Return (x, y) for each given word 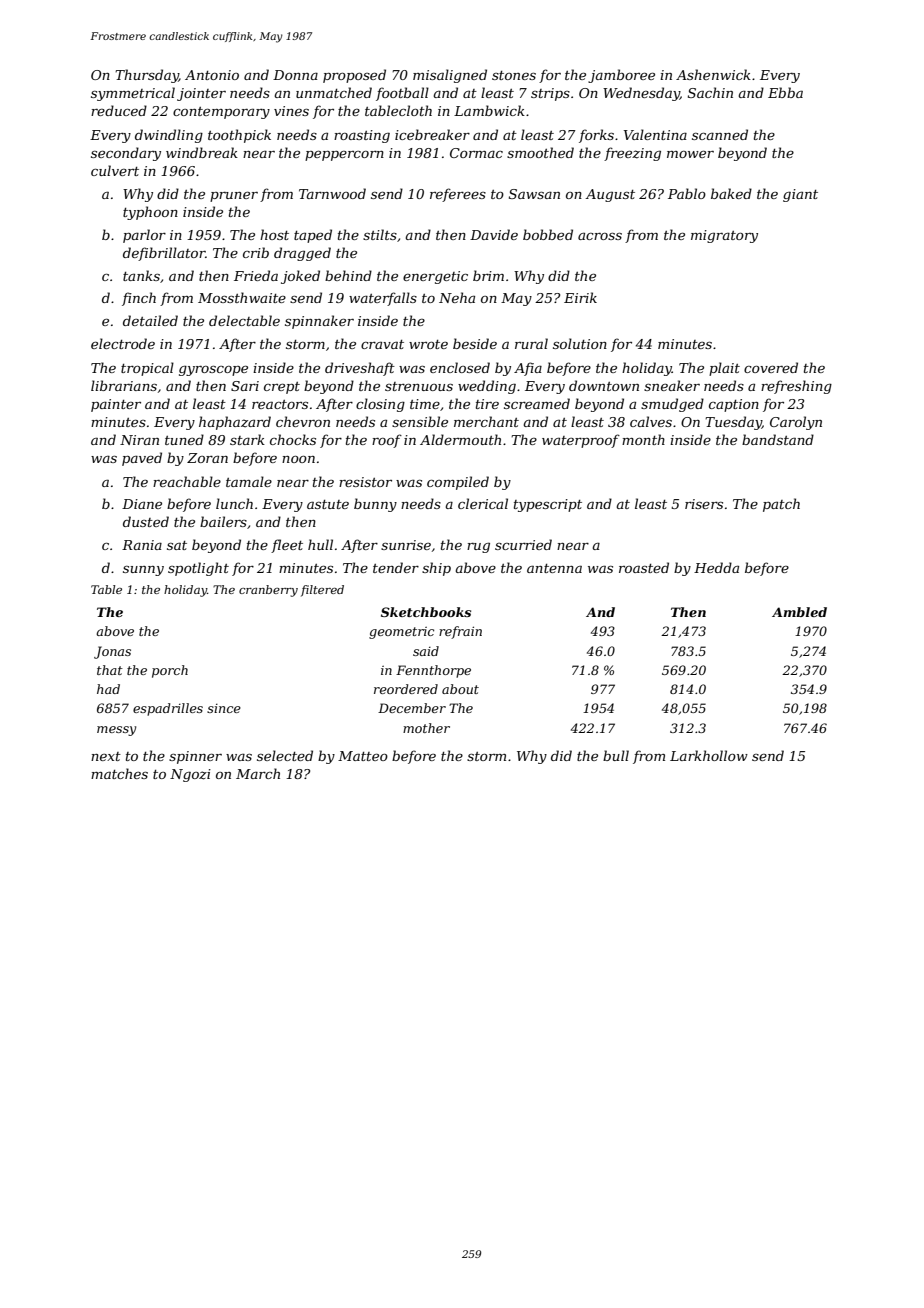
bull (616, 755)
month (643, 439)
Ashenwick (713, 74)
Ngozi (190, 775)
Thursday (147, 76)
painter (116, 405)
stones (514, 75)
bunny (375, 505)
